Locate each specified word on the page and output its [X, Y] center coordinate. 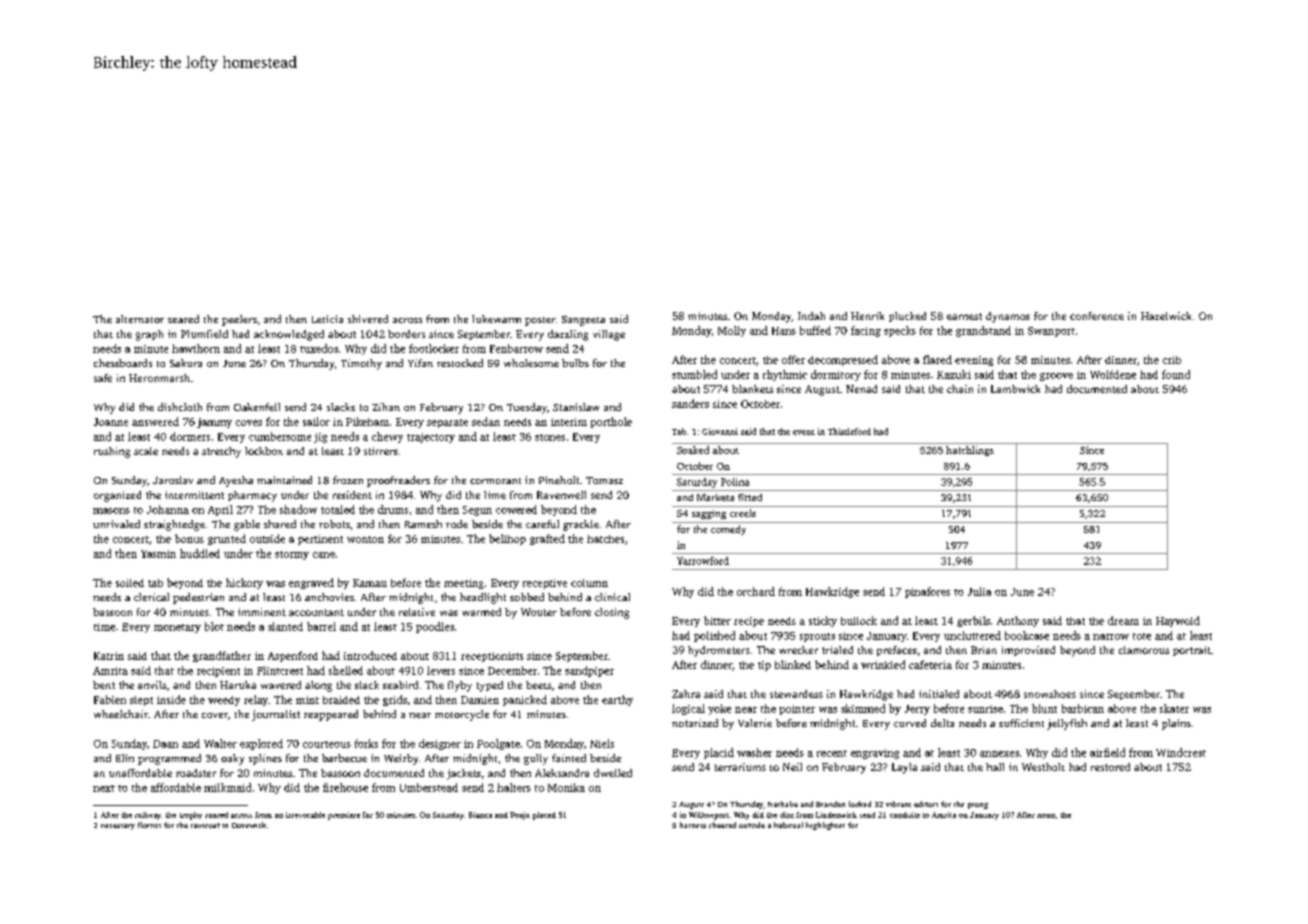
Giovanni [720, 431]
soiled [130, 583]
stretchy [221, 452]
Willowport [709, 816]
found [1176, 374]
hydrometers [719, 651]
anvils [152, 685]
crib [1172, 360]
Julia [979, 591]
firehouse [345, 787]
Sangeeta [583, 321]
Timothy [361, 364]
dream [1123, 620]
